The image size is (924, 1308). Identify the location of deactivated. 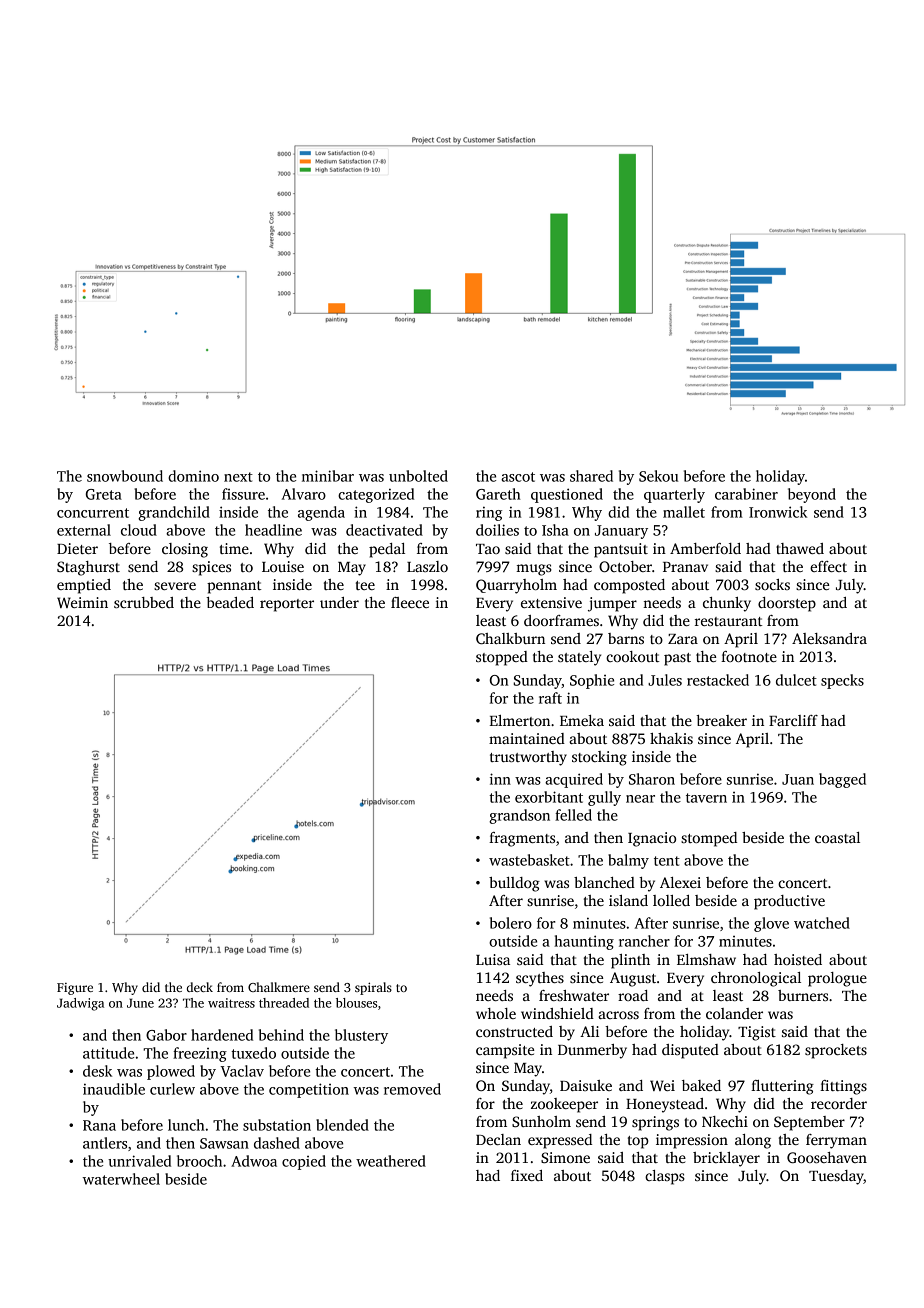
(384, 530).
